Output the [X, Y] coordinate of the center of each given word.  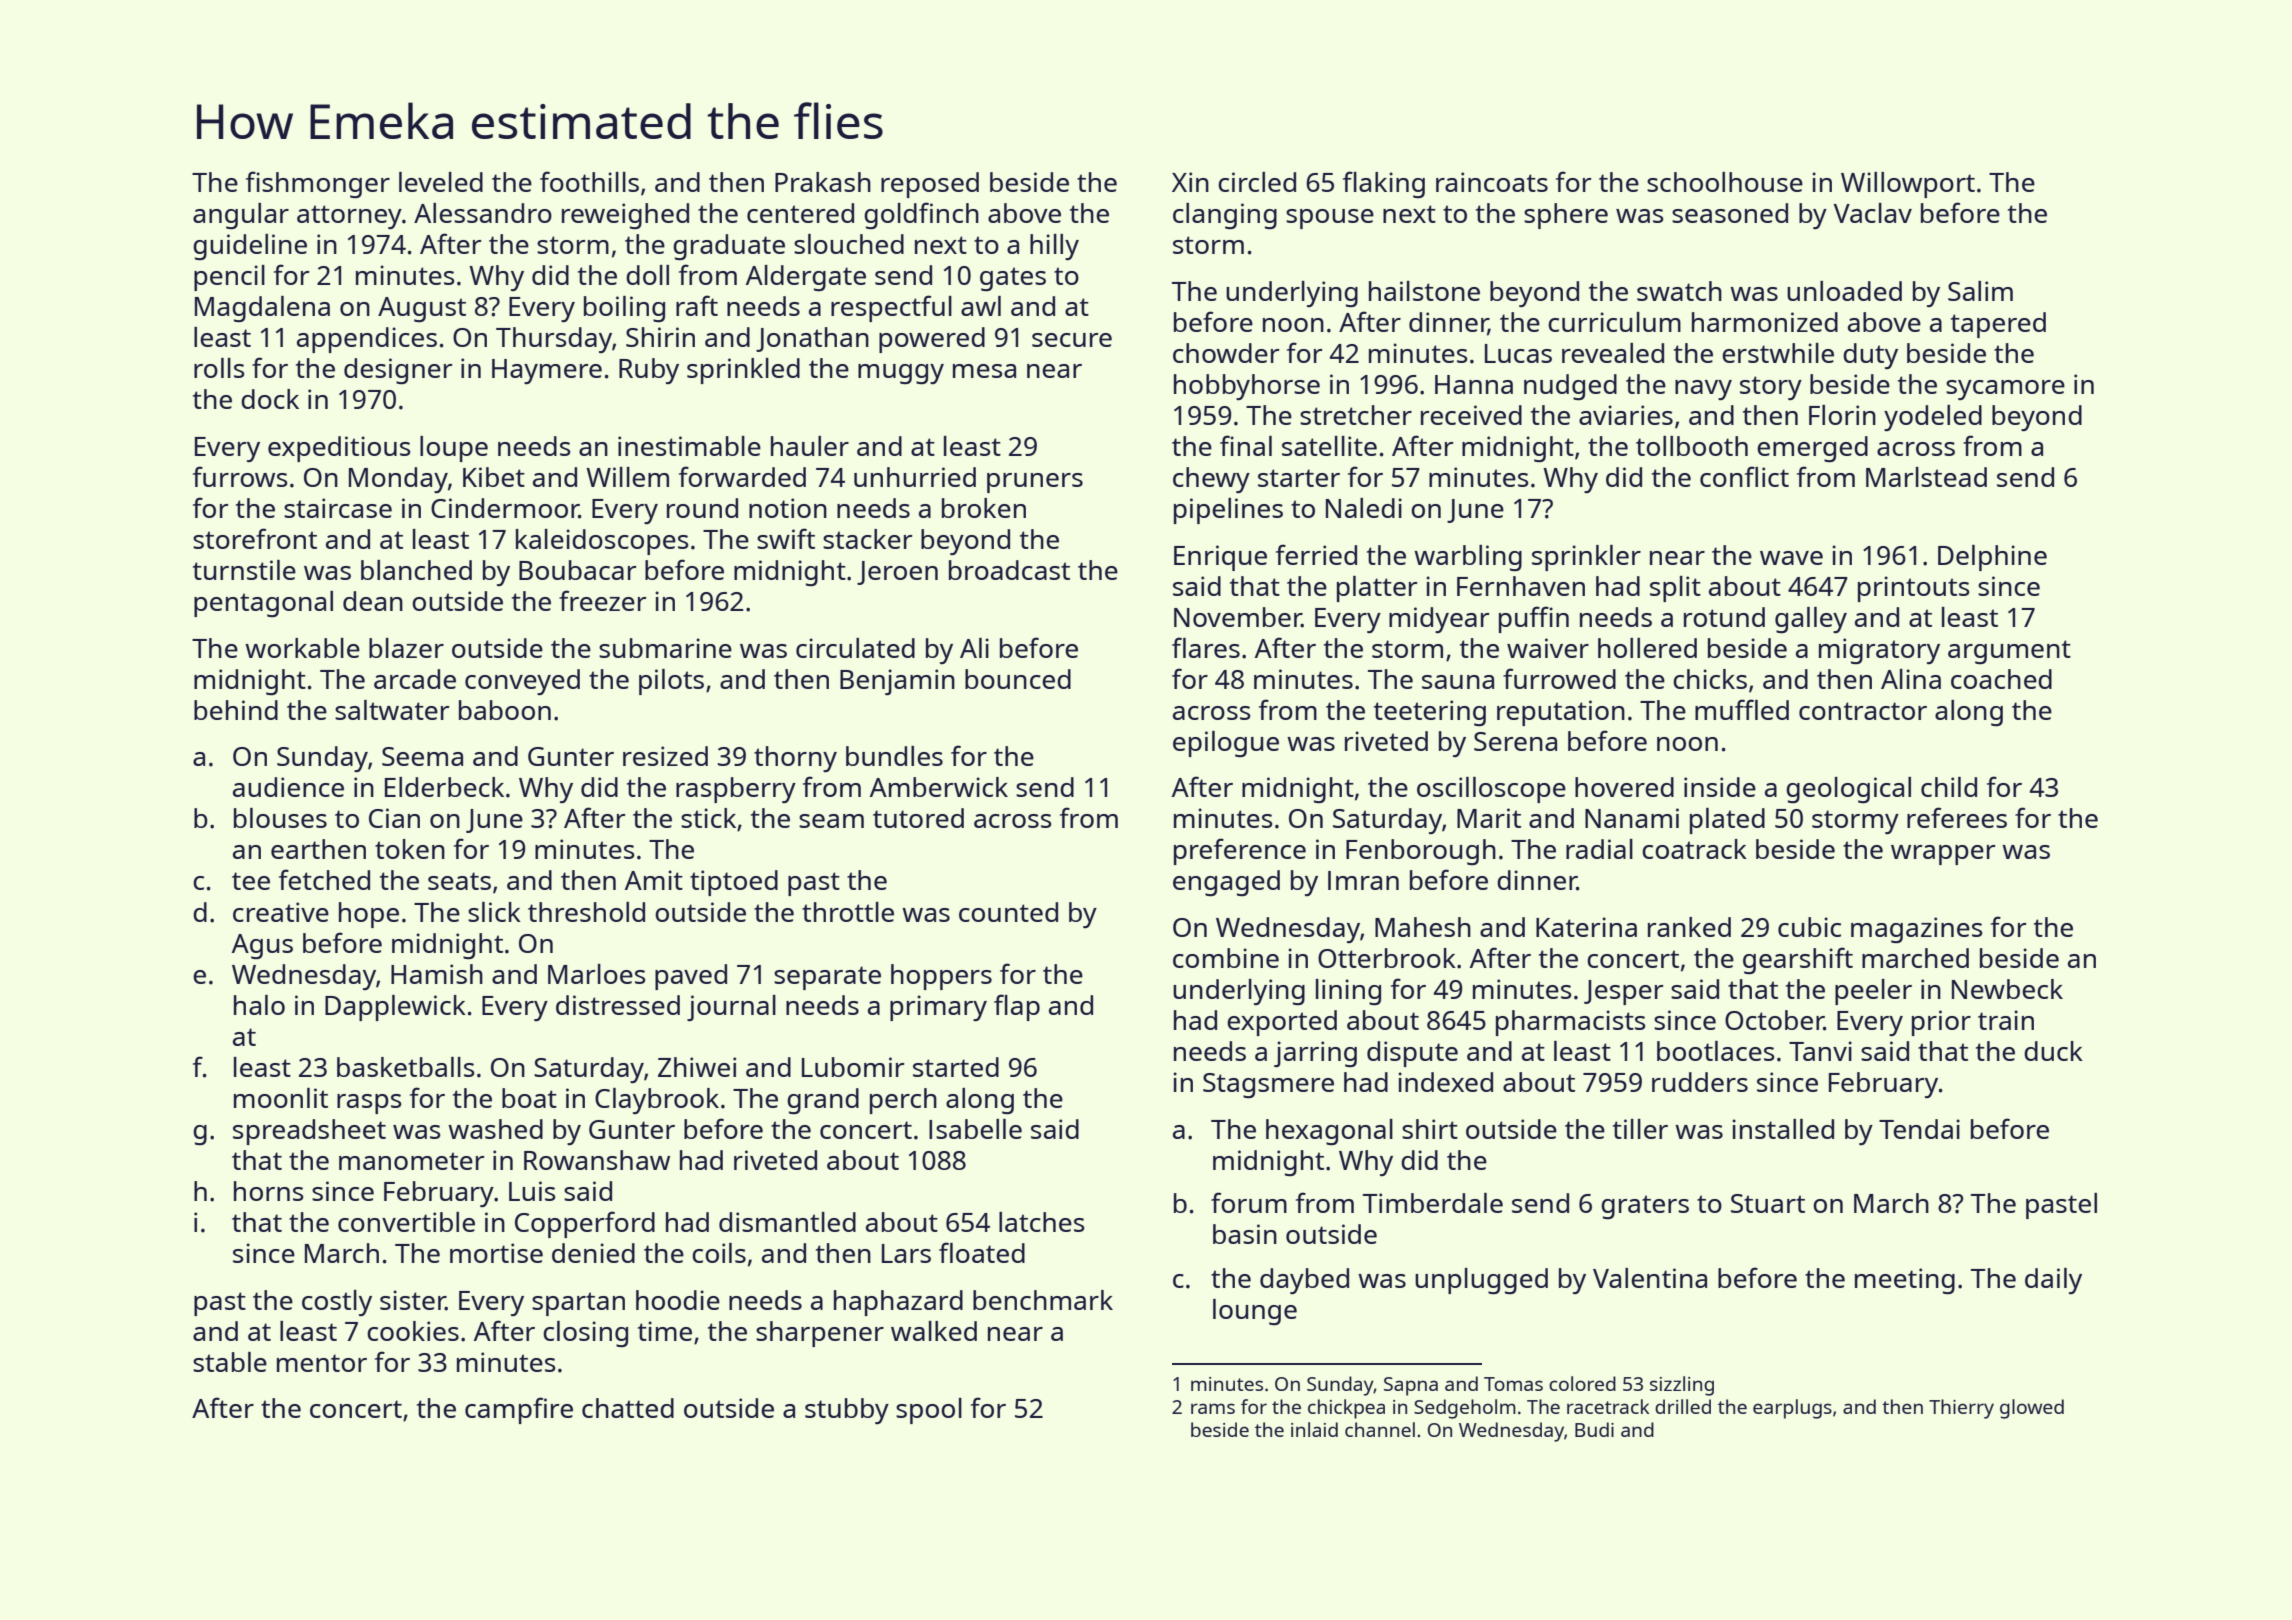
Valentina [1650, 1278]
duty [1870, 356]
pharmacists [1571, 1023]
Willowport [1908, 185]
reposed [930, 185]
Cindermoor [505, 508]
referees [1957, 817]
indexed [1445, 1082]
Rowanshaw [597, 1160]
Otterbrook [1387, 958]
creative [281, 912]
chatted [628, 1408]
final [1246, 445]
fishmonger [318, 184]
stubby [847, 1411]
